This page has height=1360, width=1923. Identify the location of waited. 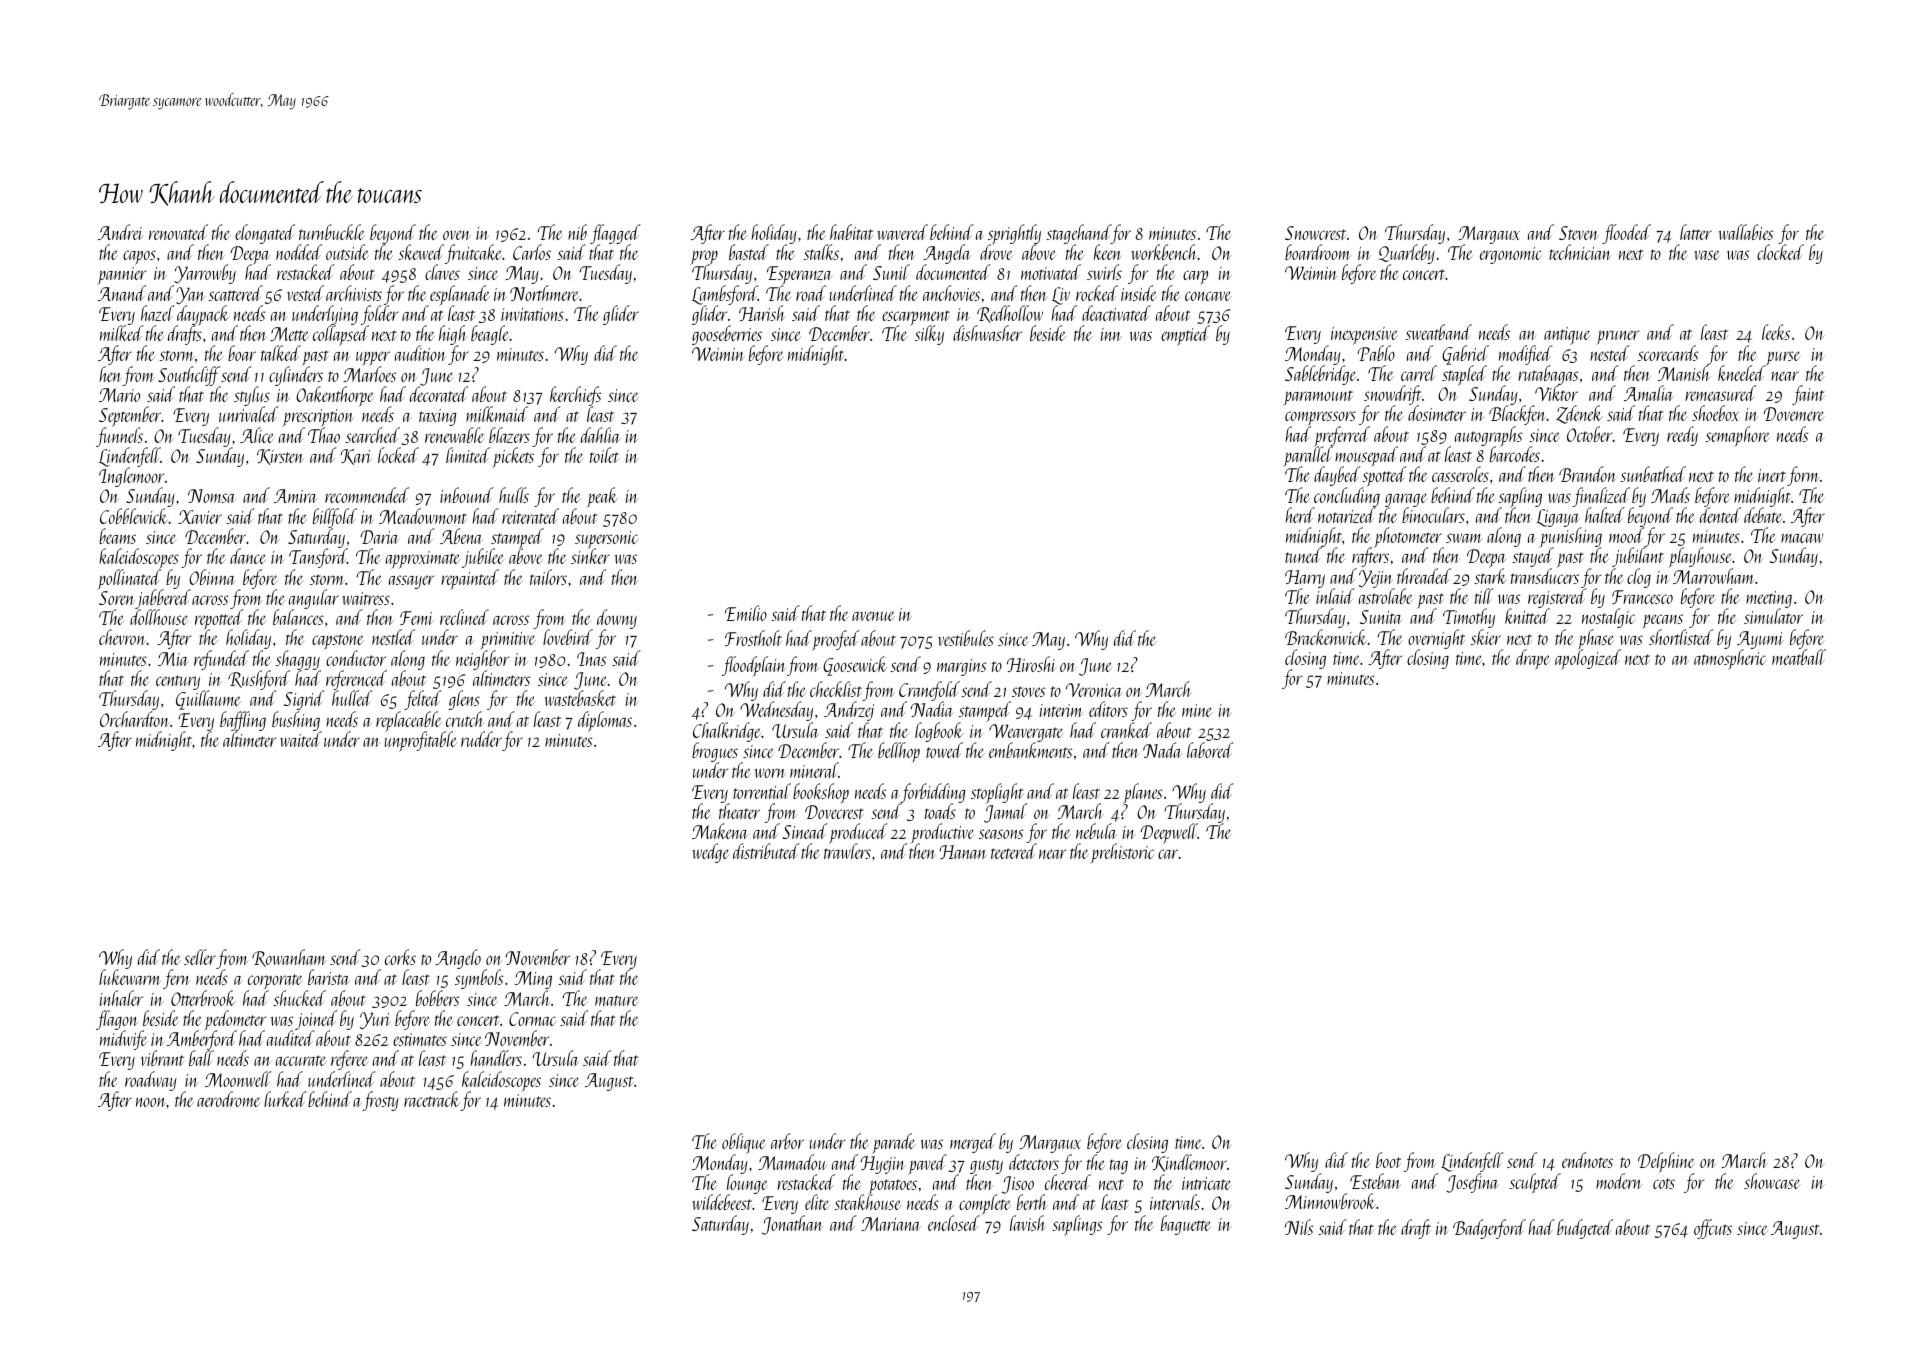
(301, 739).
